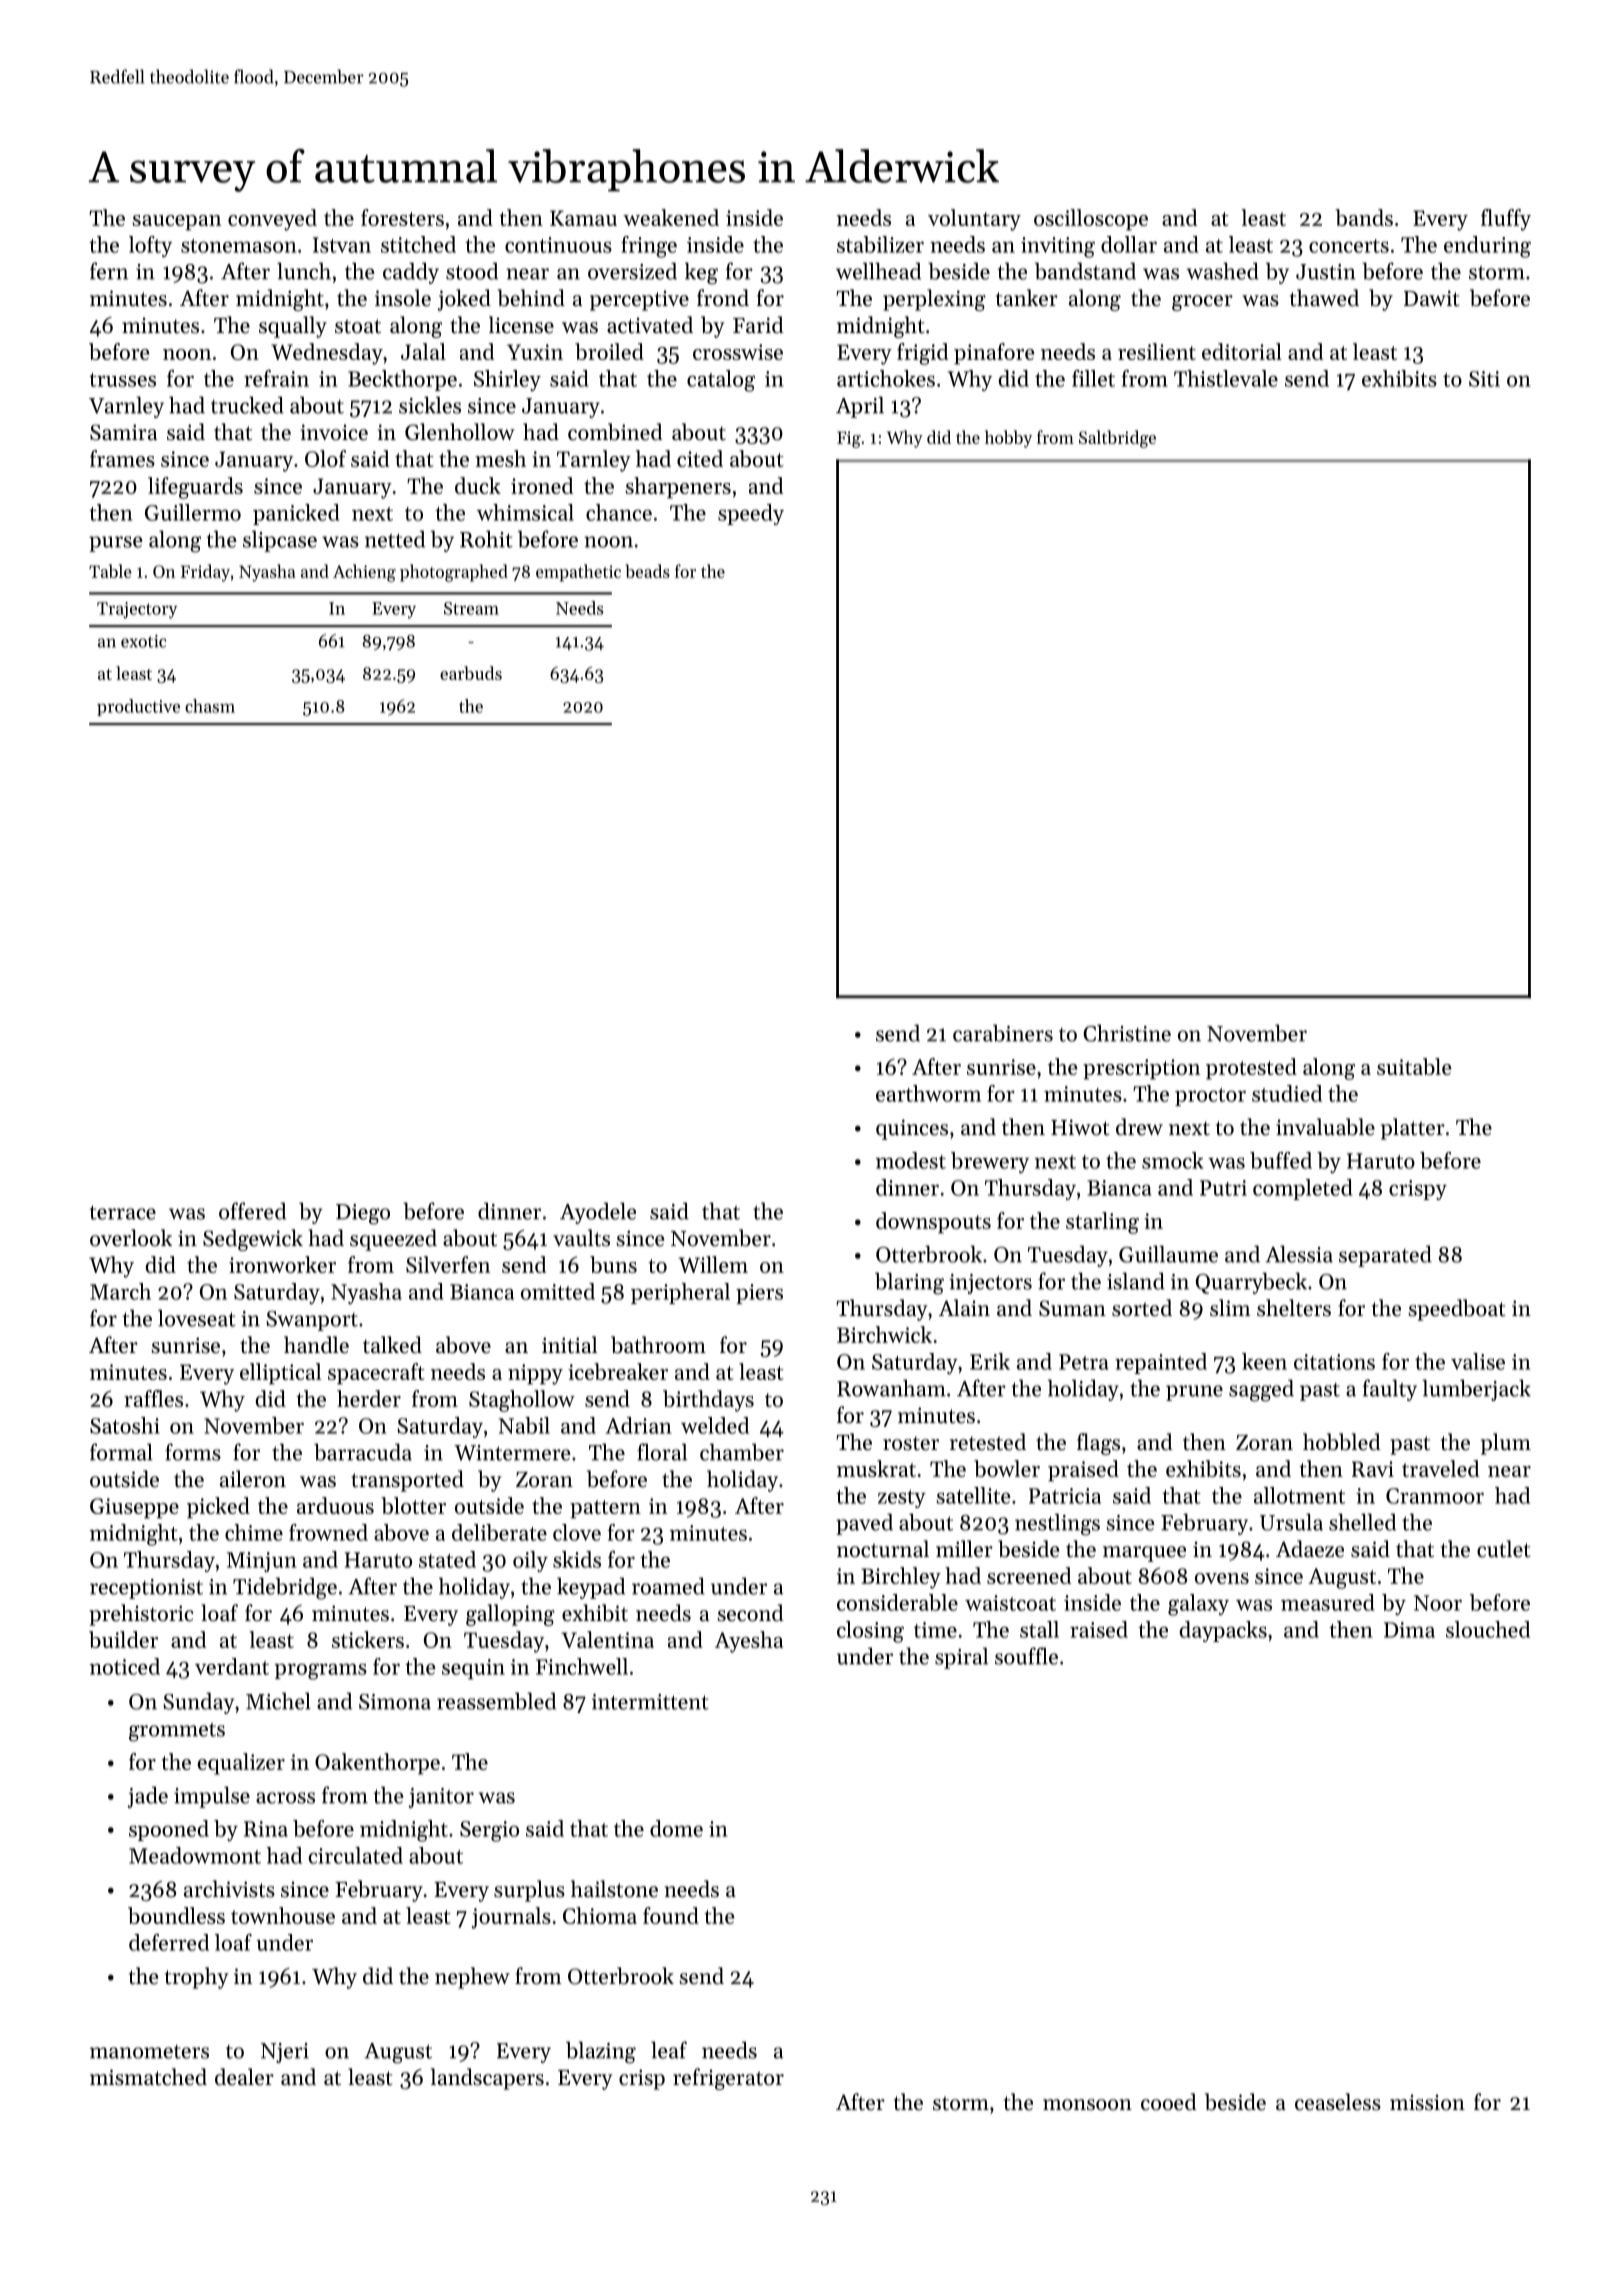  I want to click on zesty, so click(902, 1499).
